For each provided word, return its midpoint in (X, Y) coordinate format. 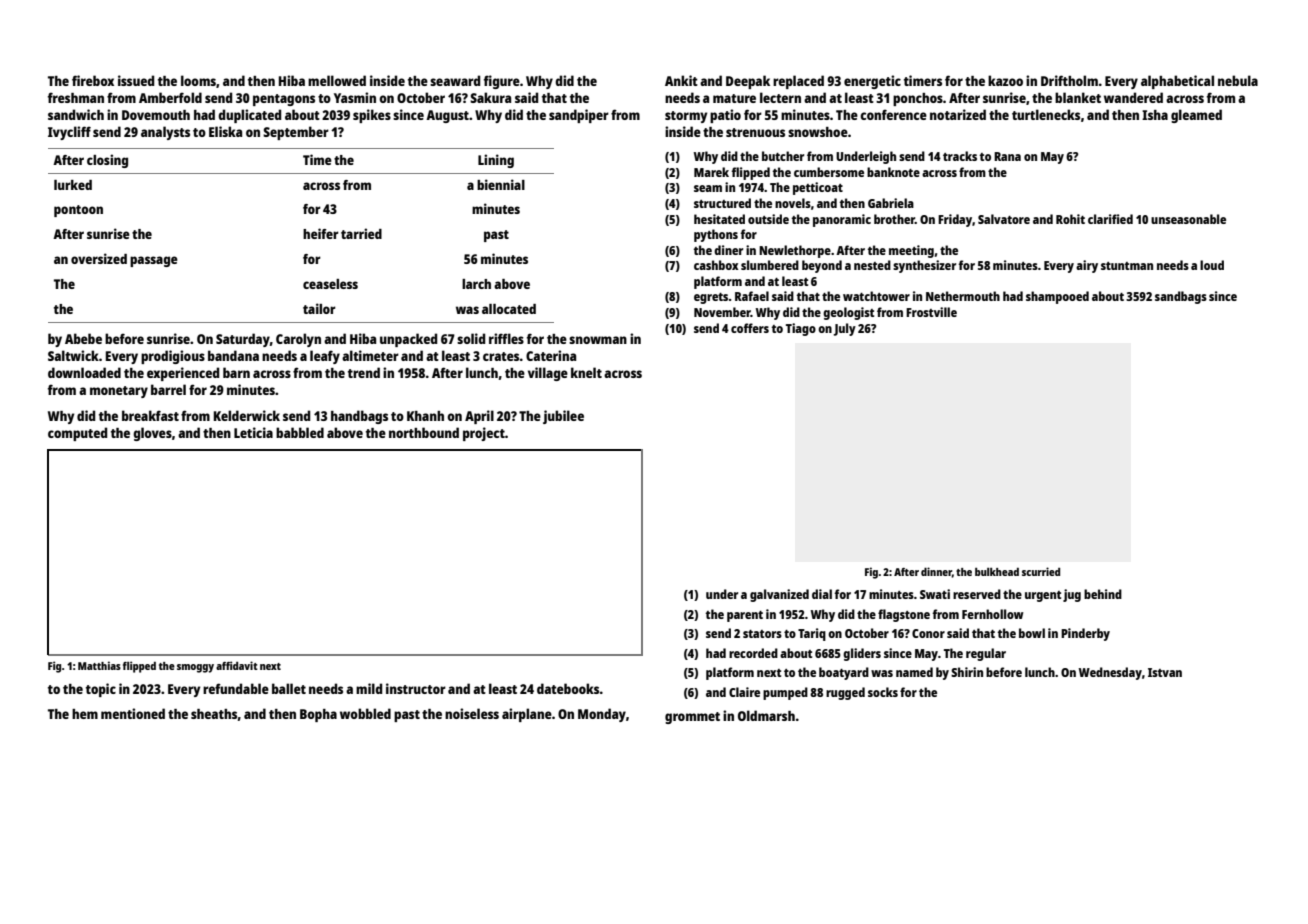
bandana (233, 355)
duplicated (249, 116)
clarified (1110, 219)
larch (476, 284)
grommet (692, 718)
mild (369, 688)
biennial (501, 184)
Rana (1007, 156)
